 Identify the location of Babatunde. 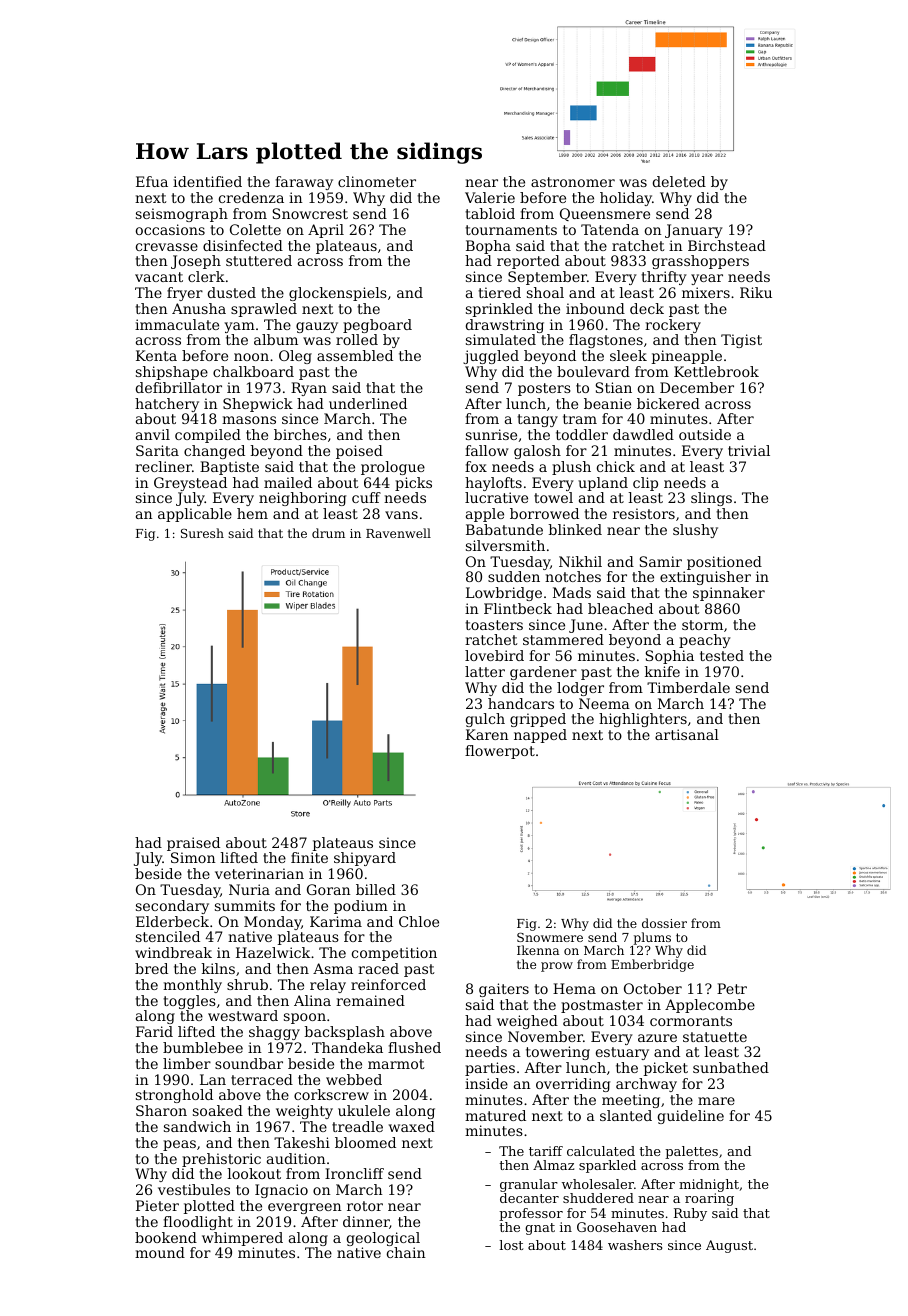
(504, 529).
